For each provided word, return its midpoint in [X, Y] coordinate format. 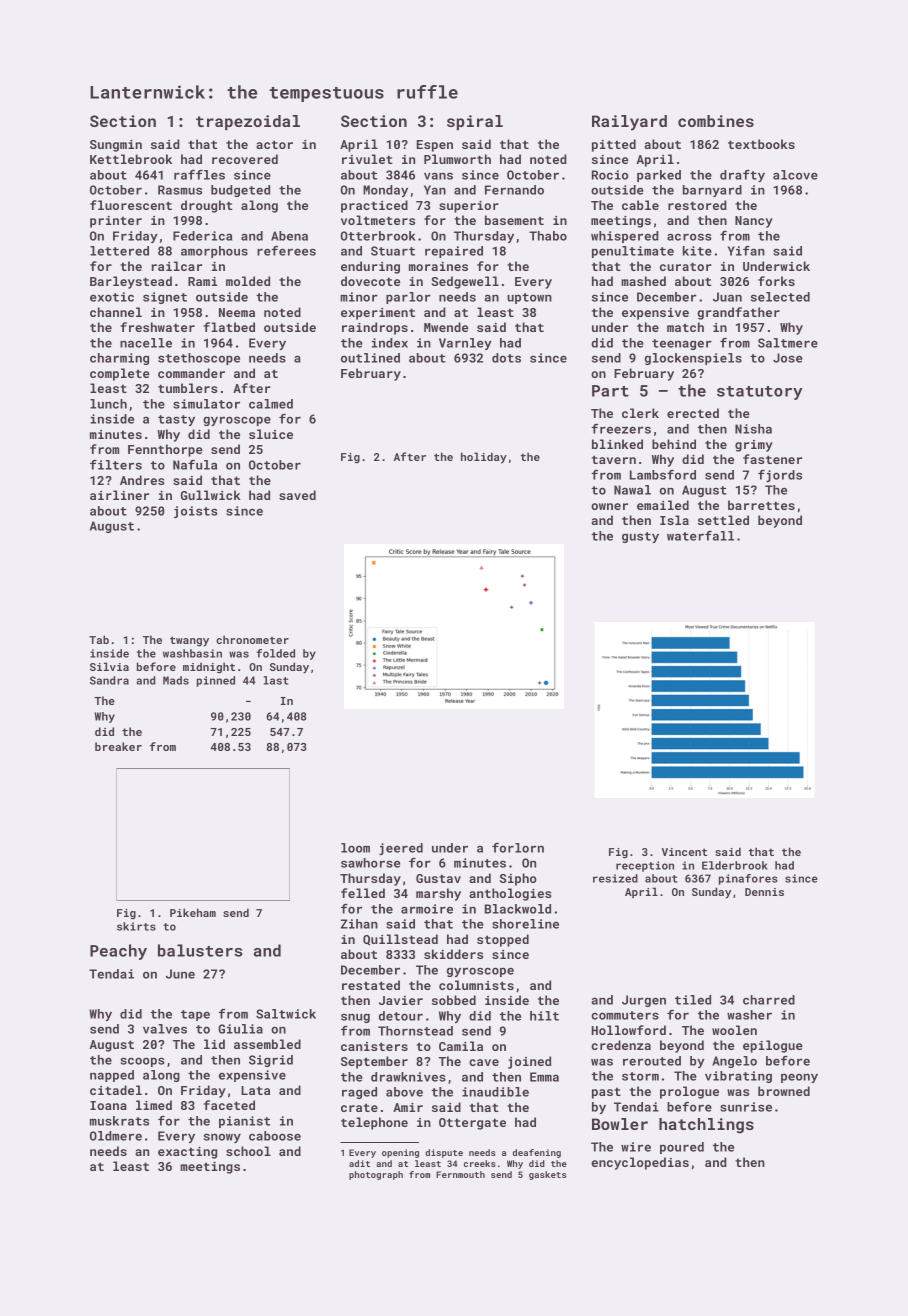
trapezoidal [248, 123]
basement [514, 220]
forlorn [518, 848]
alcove [795, 175]
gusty [640, 537]
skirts [136, 926]
